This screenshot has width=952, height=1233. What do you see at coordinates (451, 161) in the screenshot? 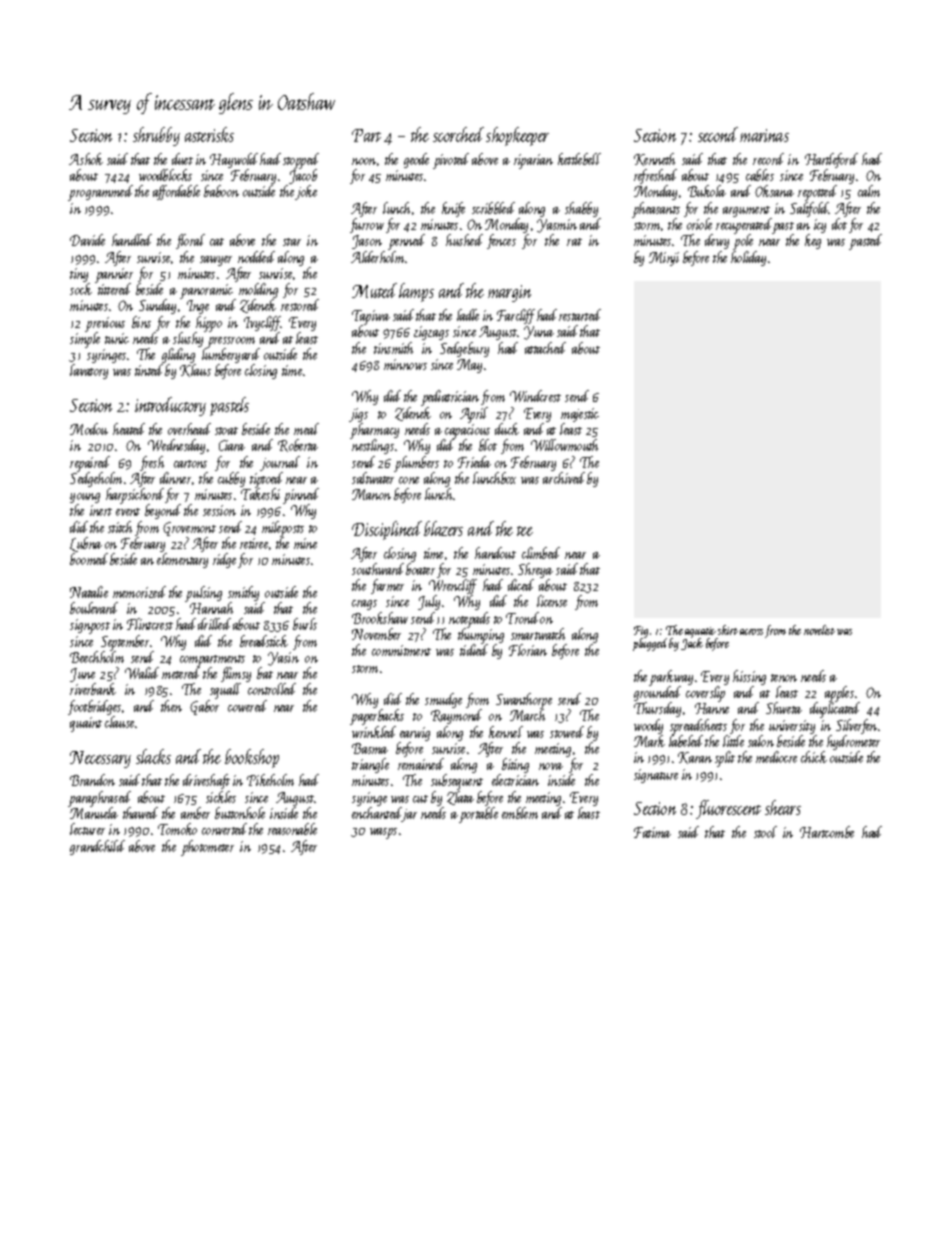
I see `pivoted` at bounding box center [451, 161].
